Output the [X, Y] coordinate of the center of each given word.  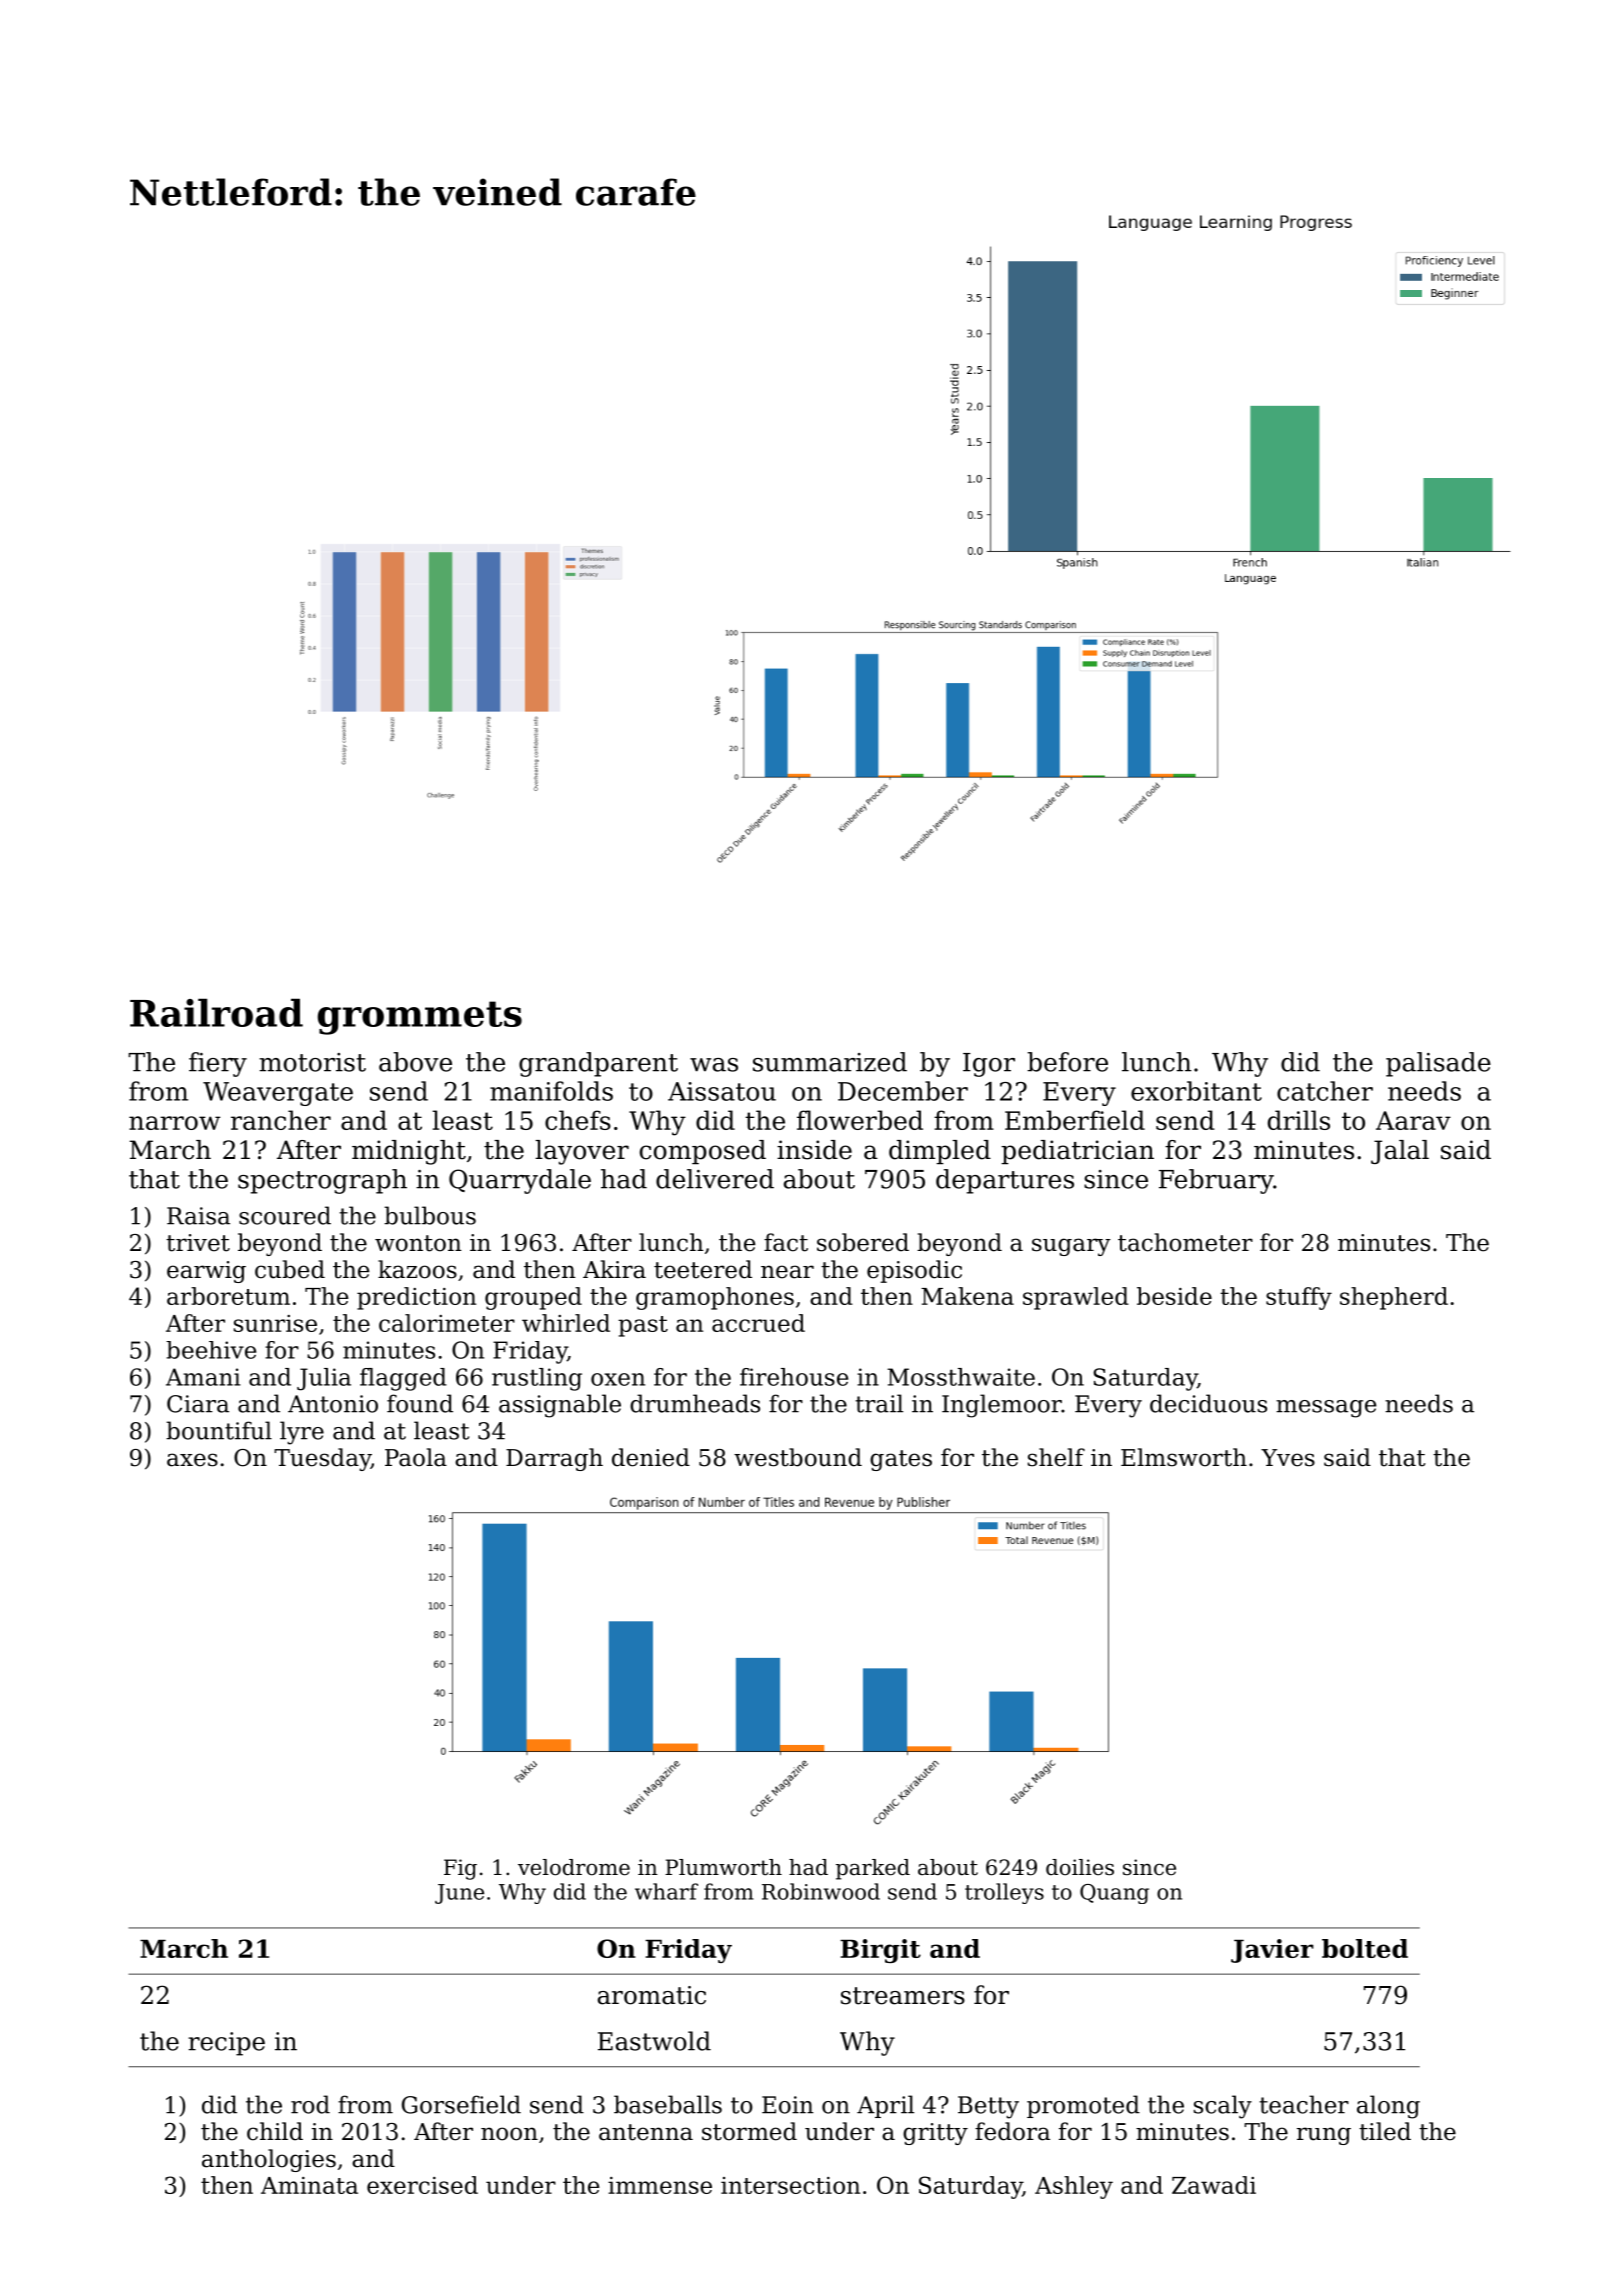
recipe [226, 2044]
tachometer [1185, 1242]
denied [651, 1457]
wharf [666, 1891]
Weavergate [278, 1094]
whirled [566, 1323]
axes [192, 1460]
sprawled [1076, 1298]
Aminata [309, 2185]
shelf [1056, 1457]
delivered [715, 1179]
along [1388, 2107]
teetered [703, 1269]
